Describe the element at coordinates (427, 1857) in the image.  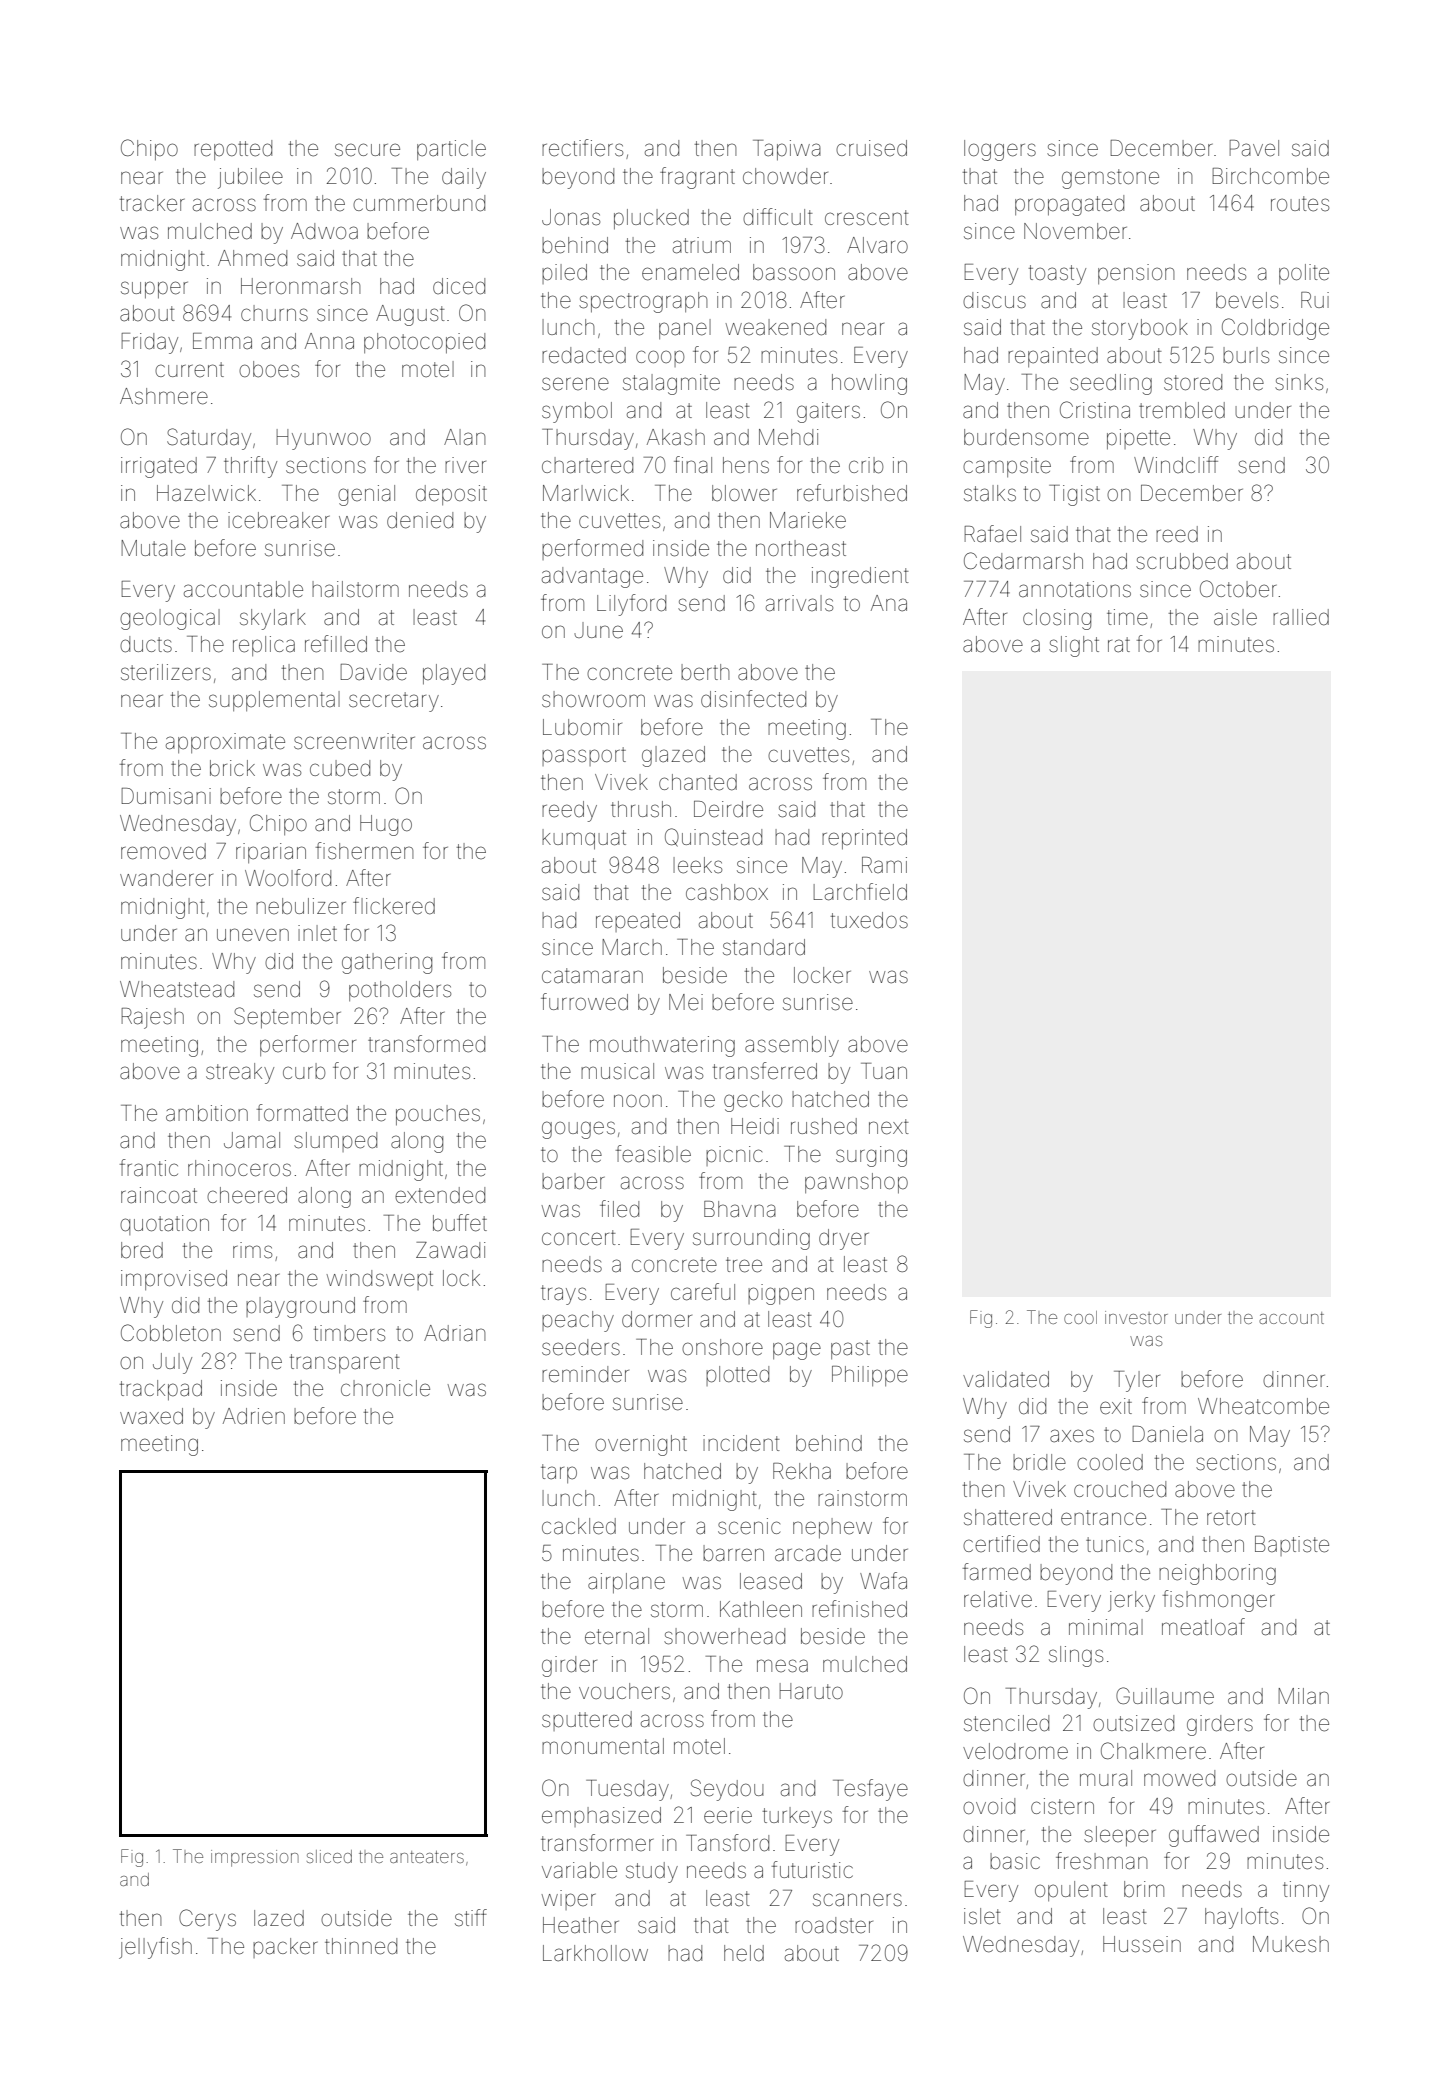
I see `anteaters` at that location.
